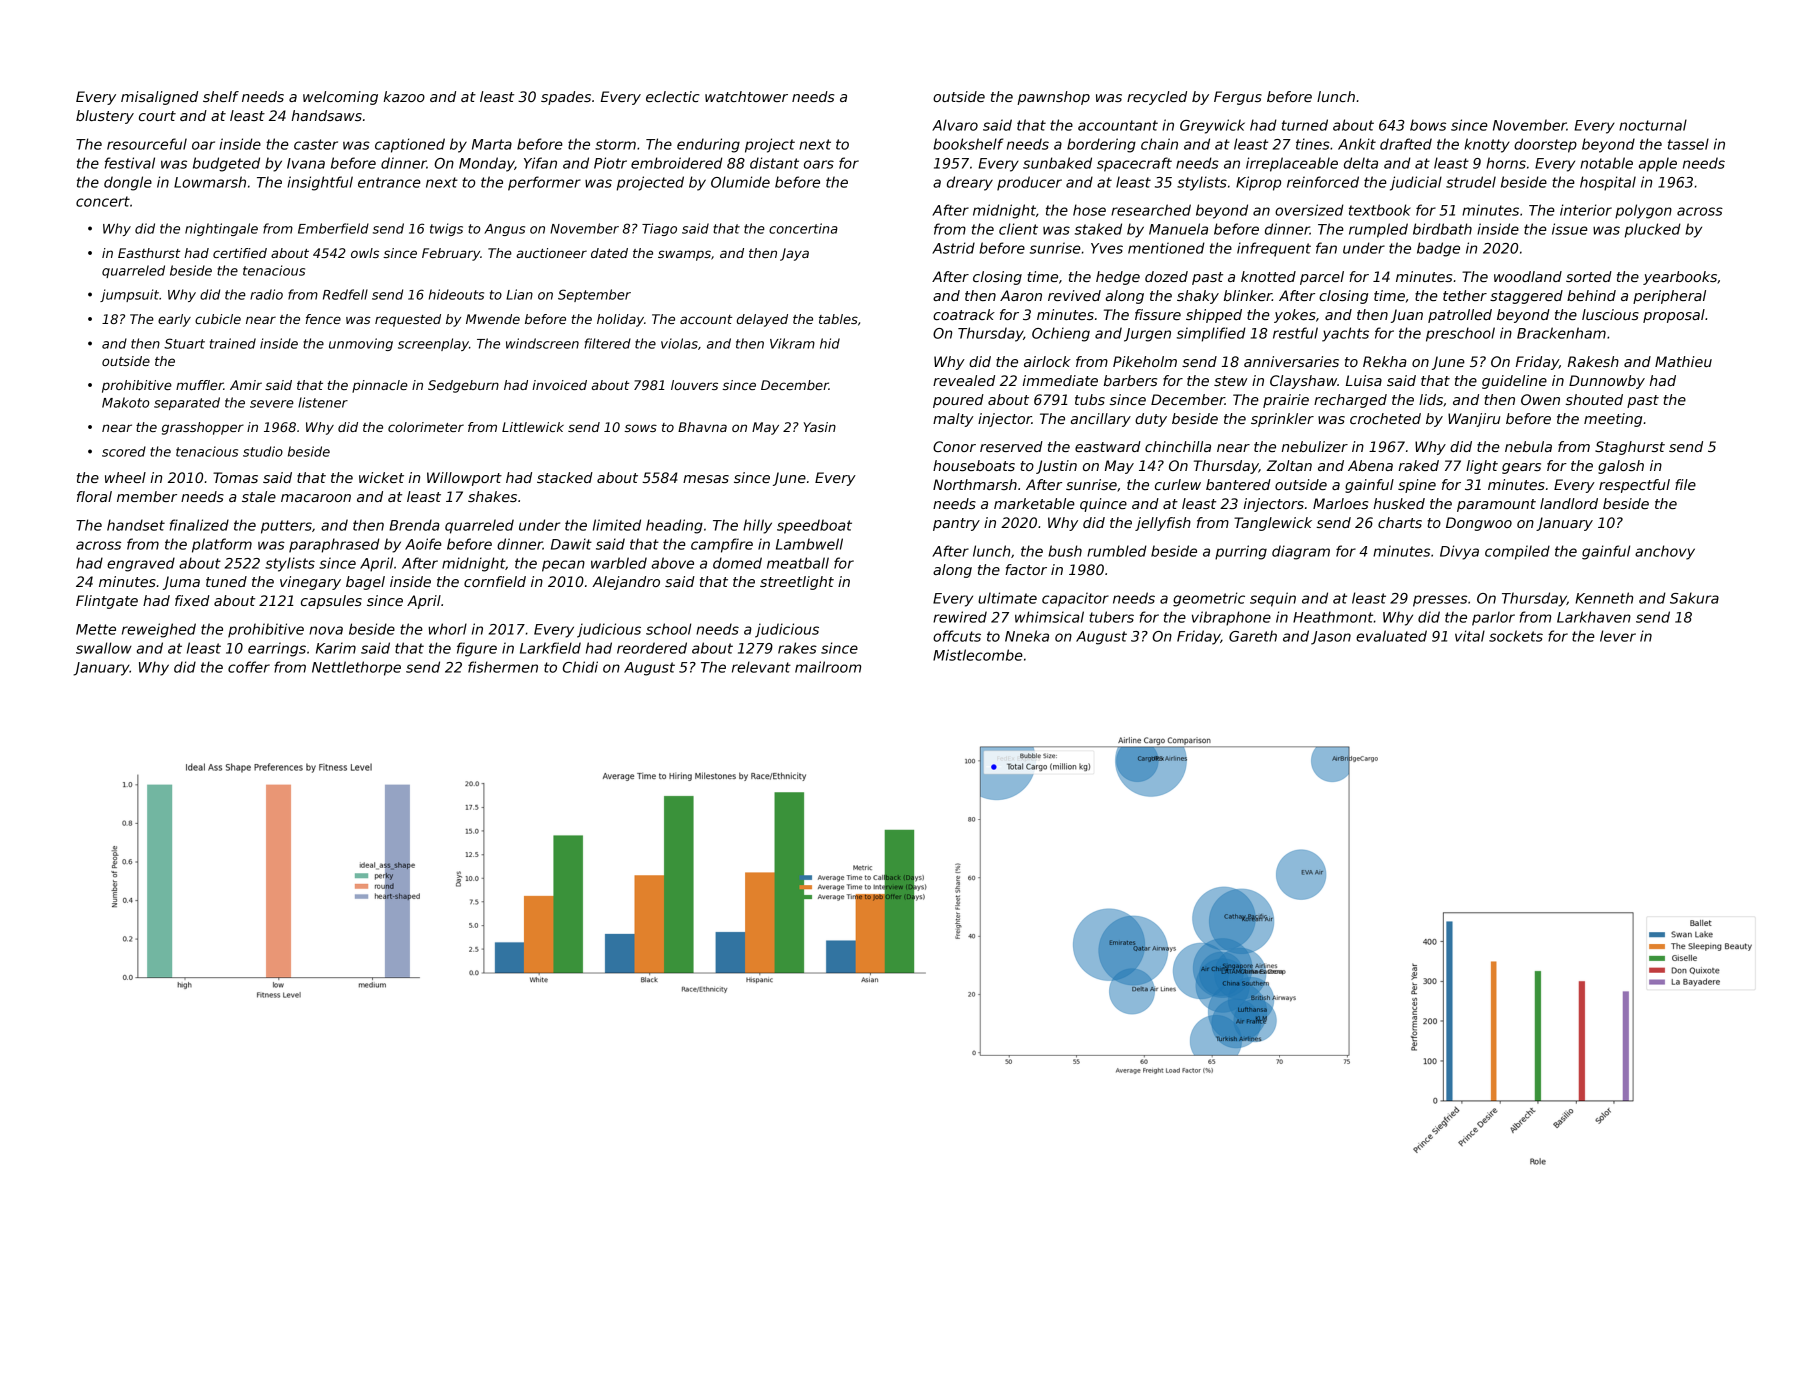 This image has height=1393, width=1803. Describe the element at coordinates (828, 667) in the image. I see `mailroom` at that location.
